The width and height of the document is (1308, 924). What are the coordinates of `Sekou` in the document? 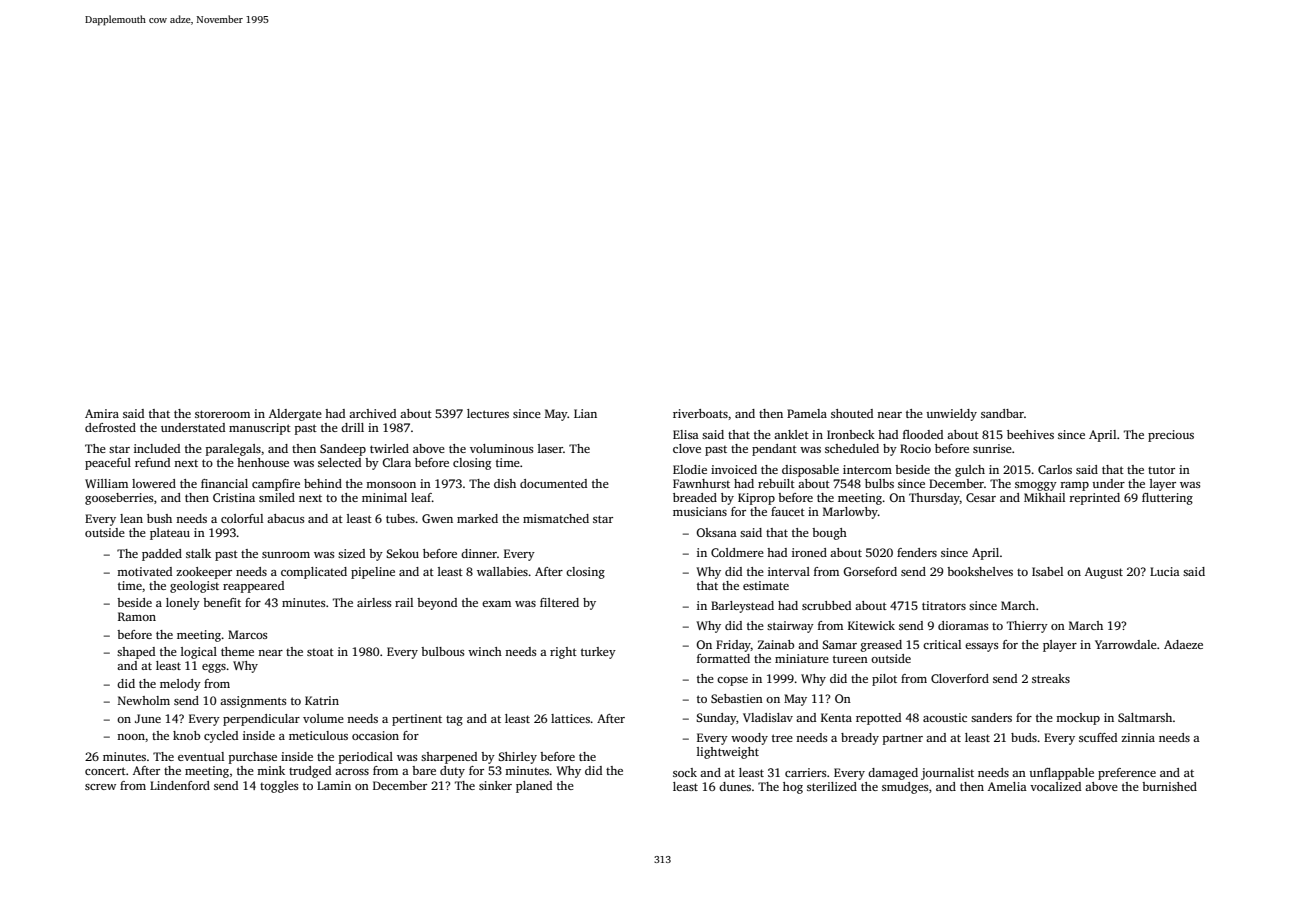 It's located at (402, 553).
